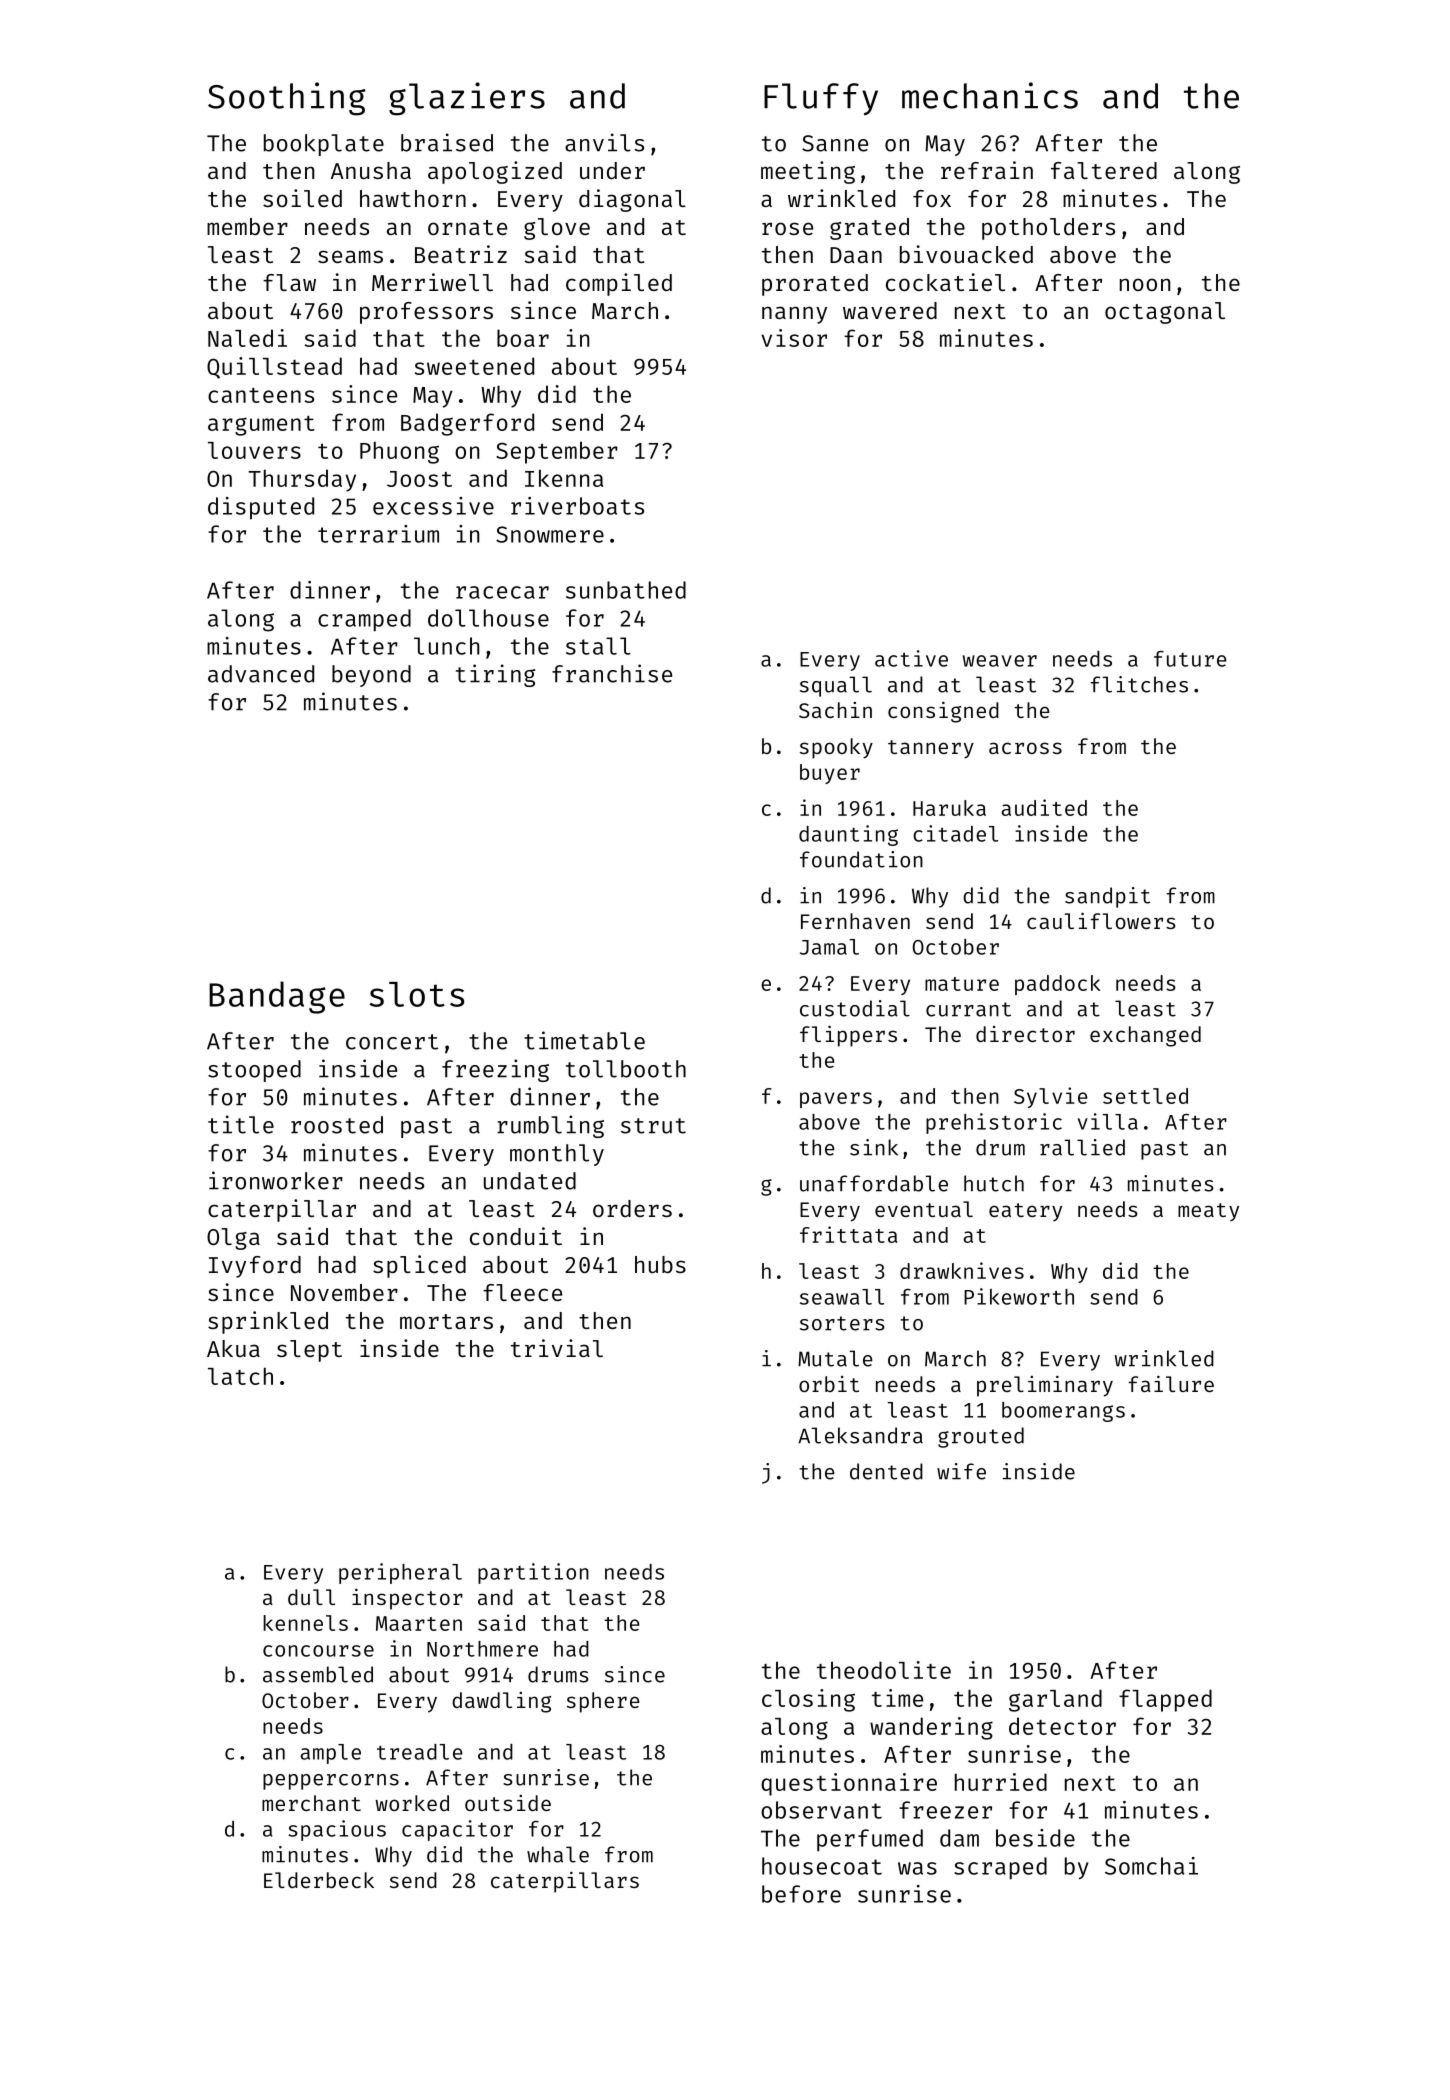 The width and height of the screenshot is (1450, 2100). I want to click on title, so click(241, 1124).
